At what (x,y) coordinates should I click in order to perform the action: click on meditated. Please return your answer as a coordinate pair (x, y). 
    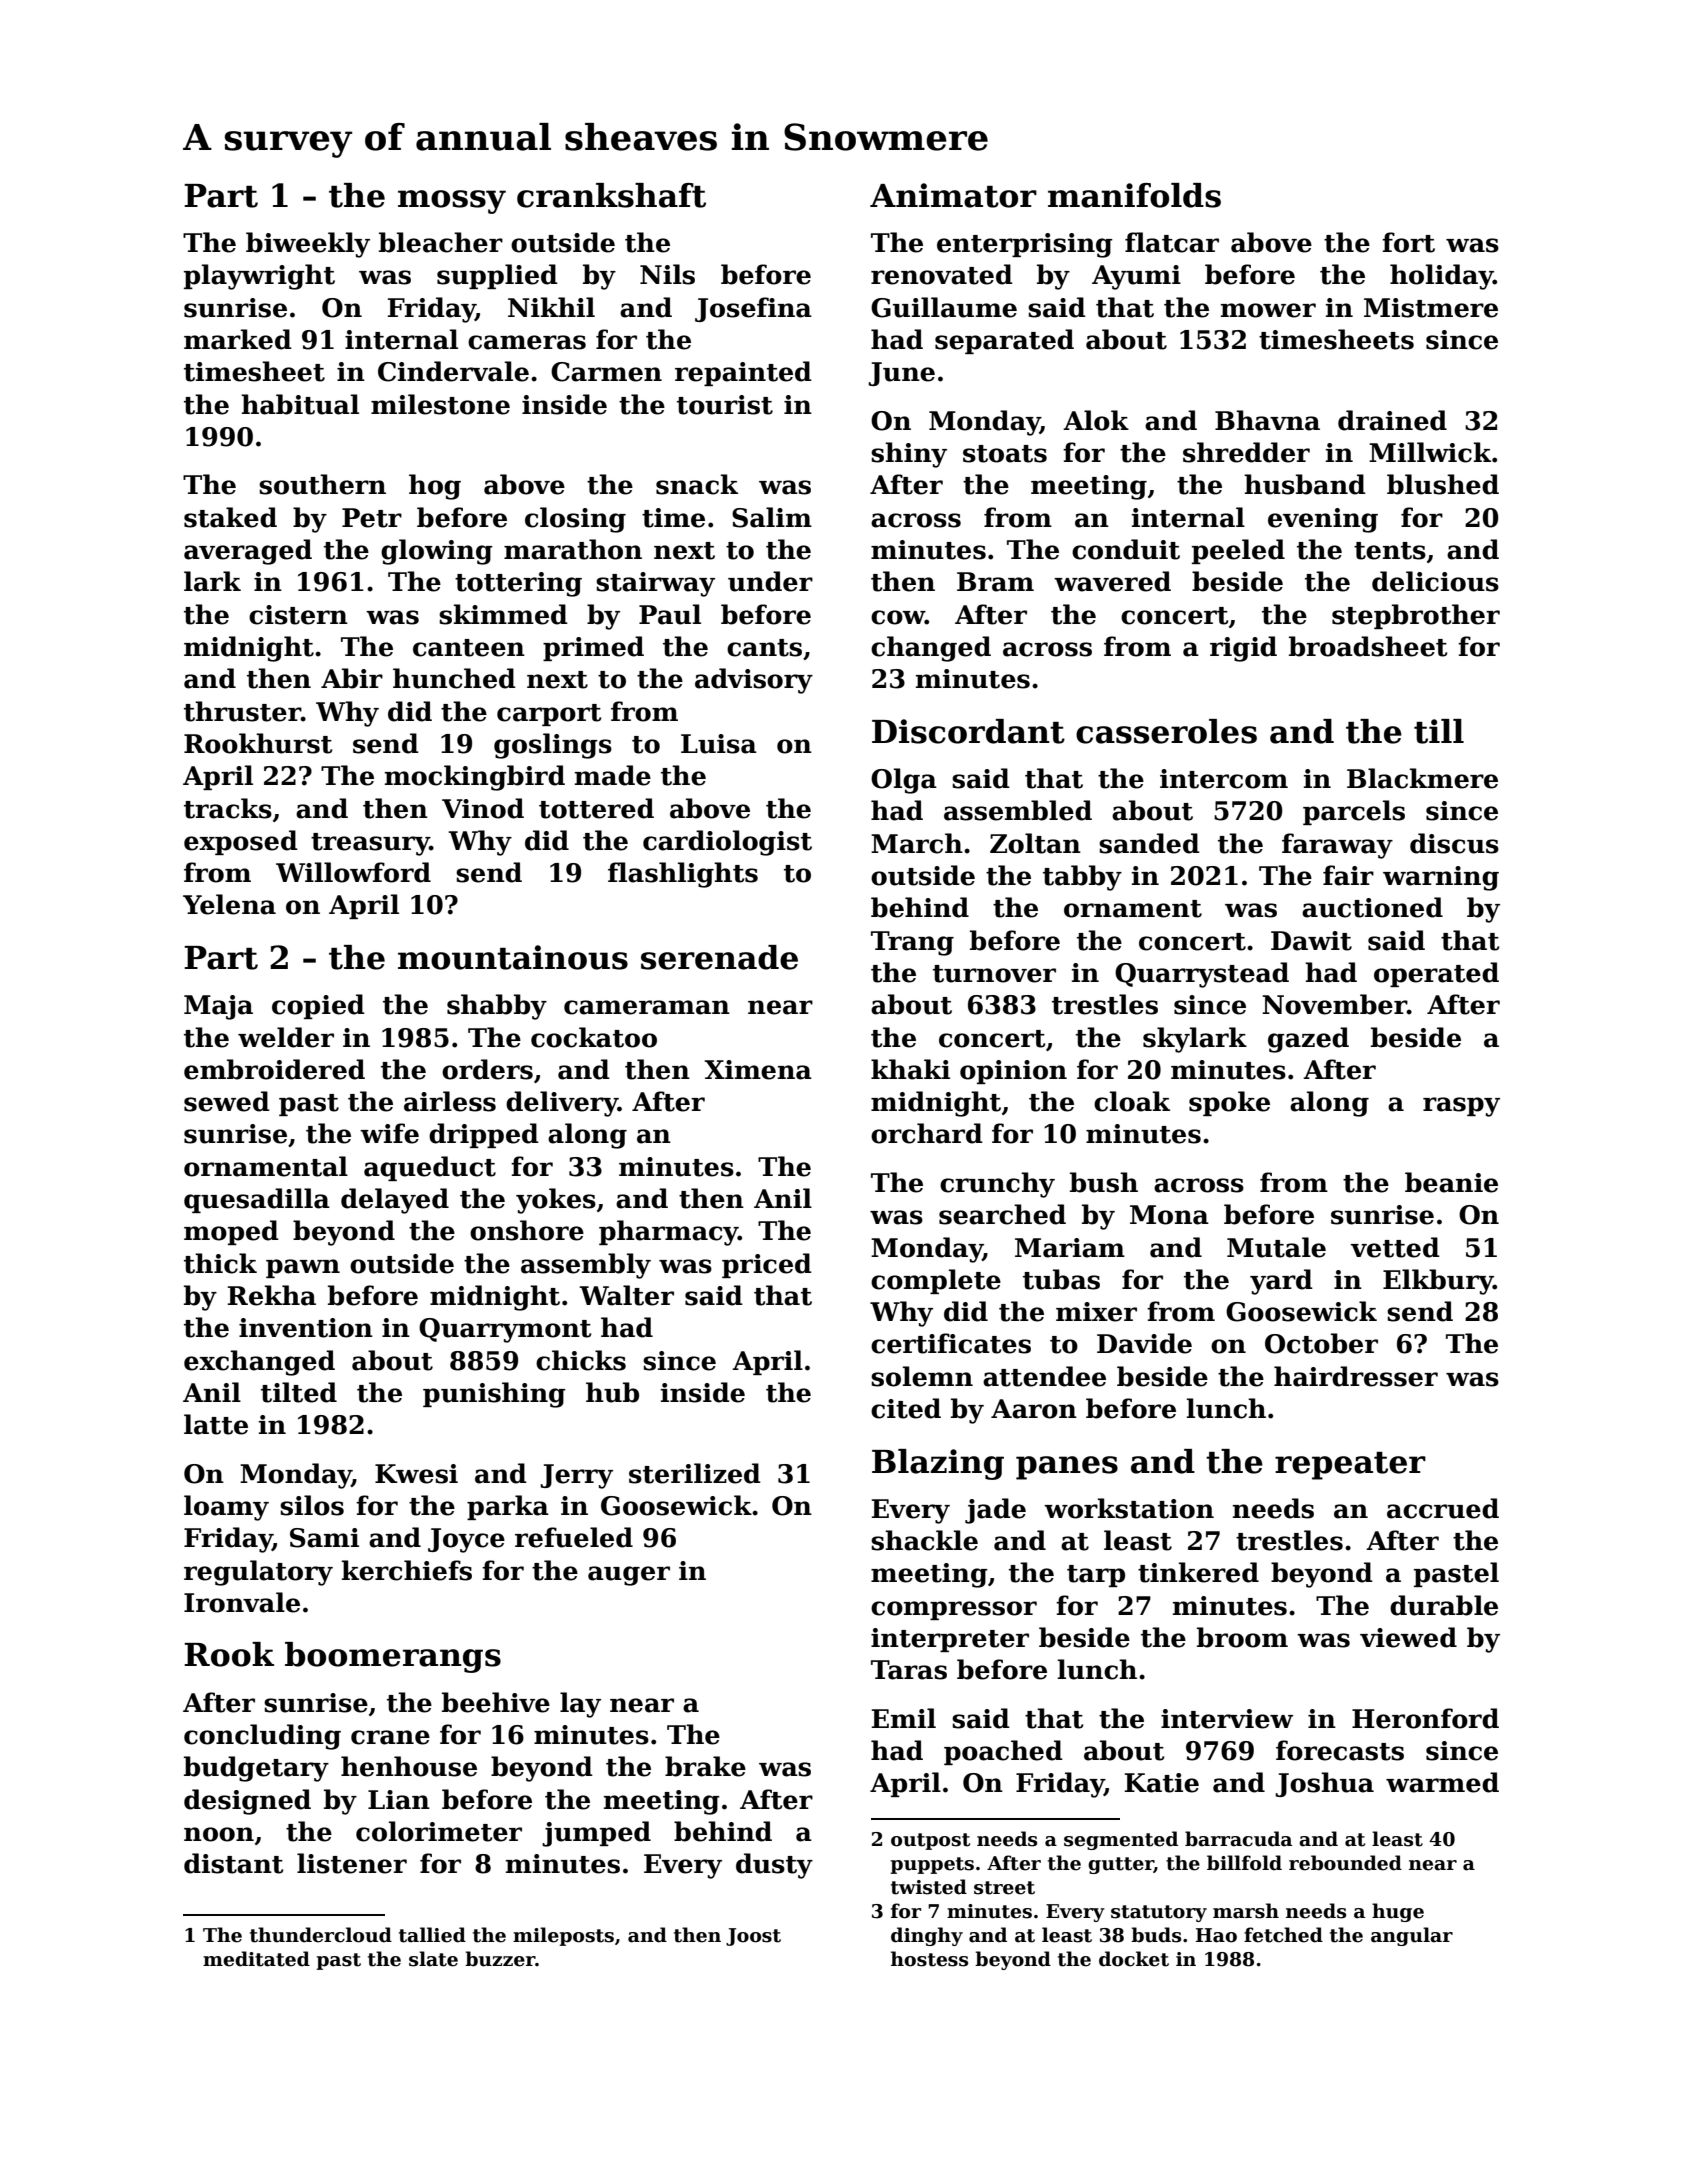
    Looking at the image, I should click on (256, 1959).
